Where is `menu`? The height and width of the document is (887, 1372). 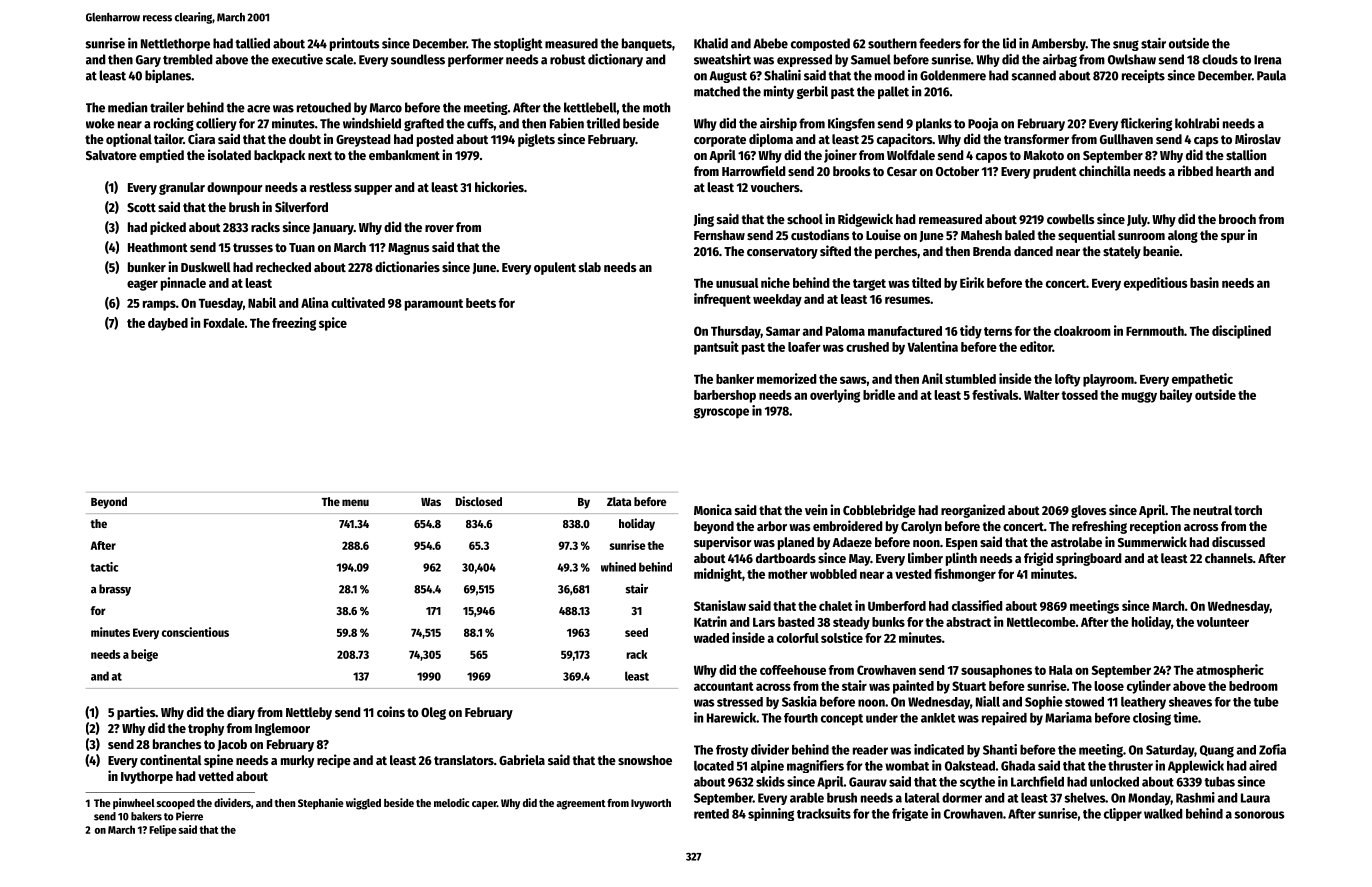
menu is located at coordinates (355, 502).
